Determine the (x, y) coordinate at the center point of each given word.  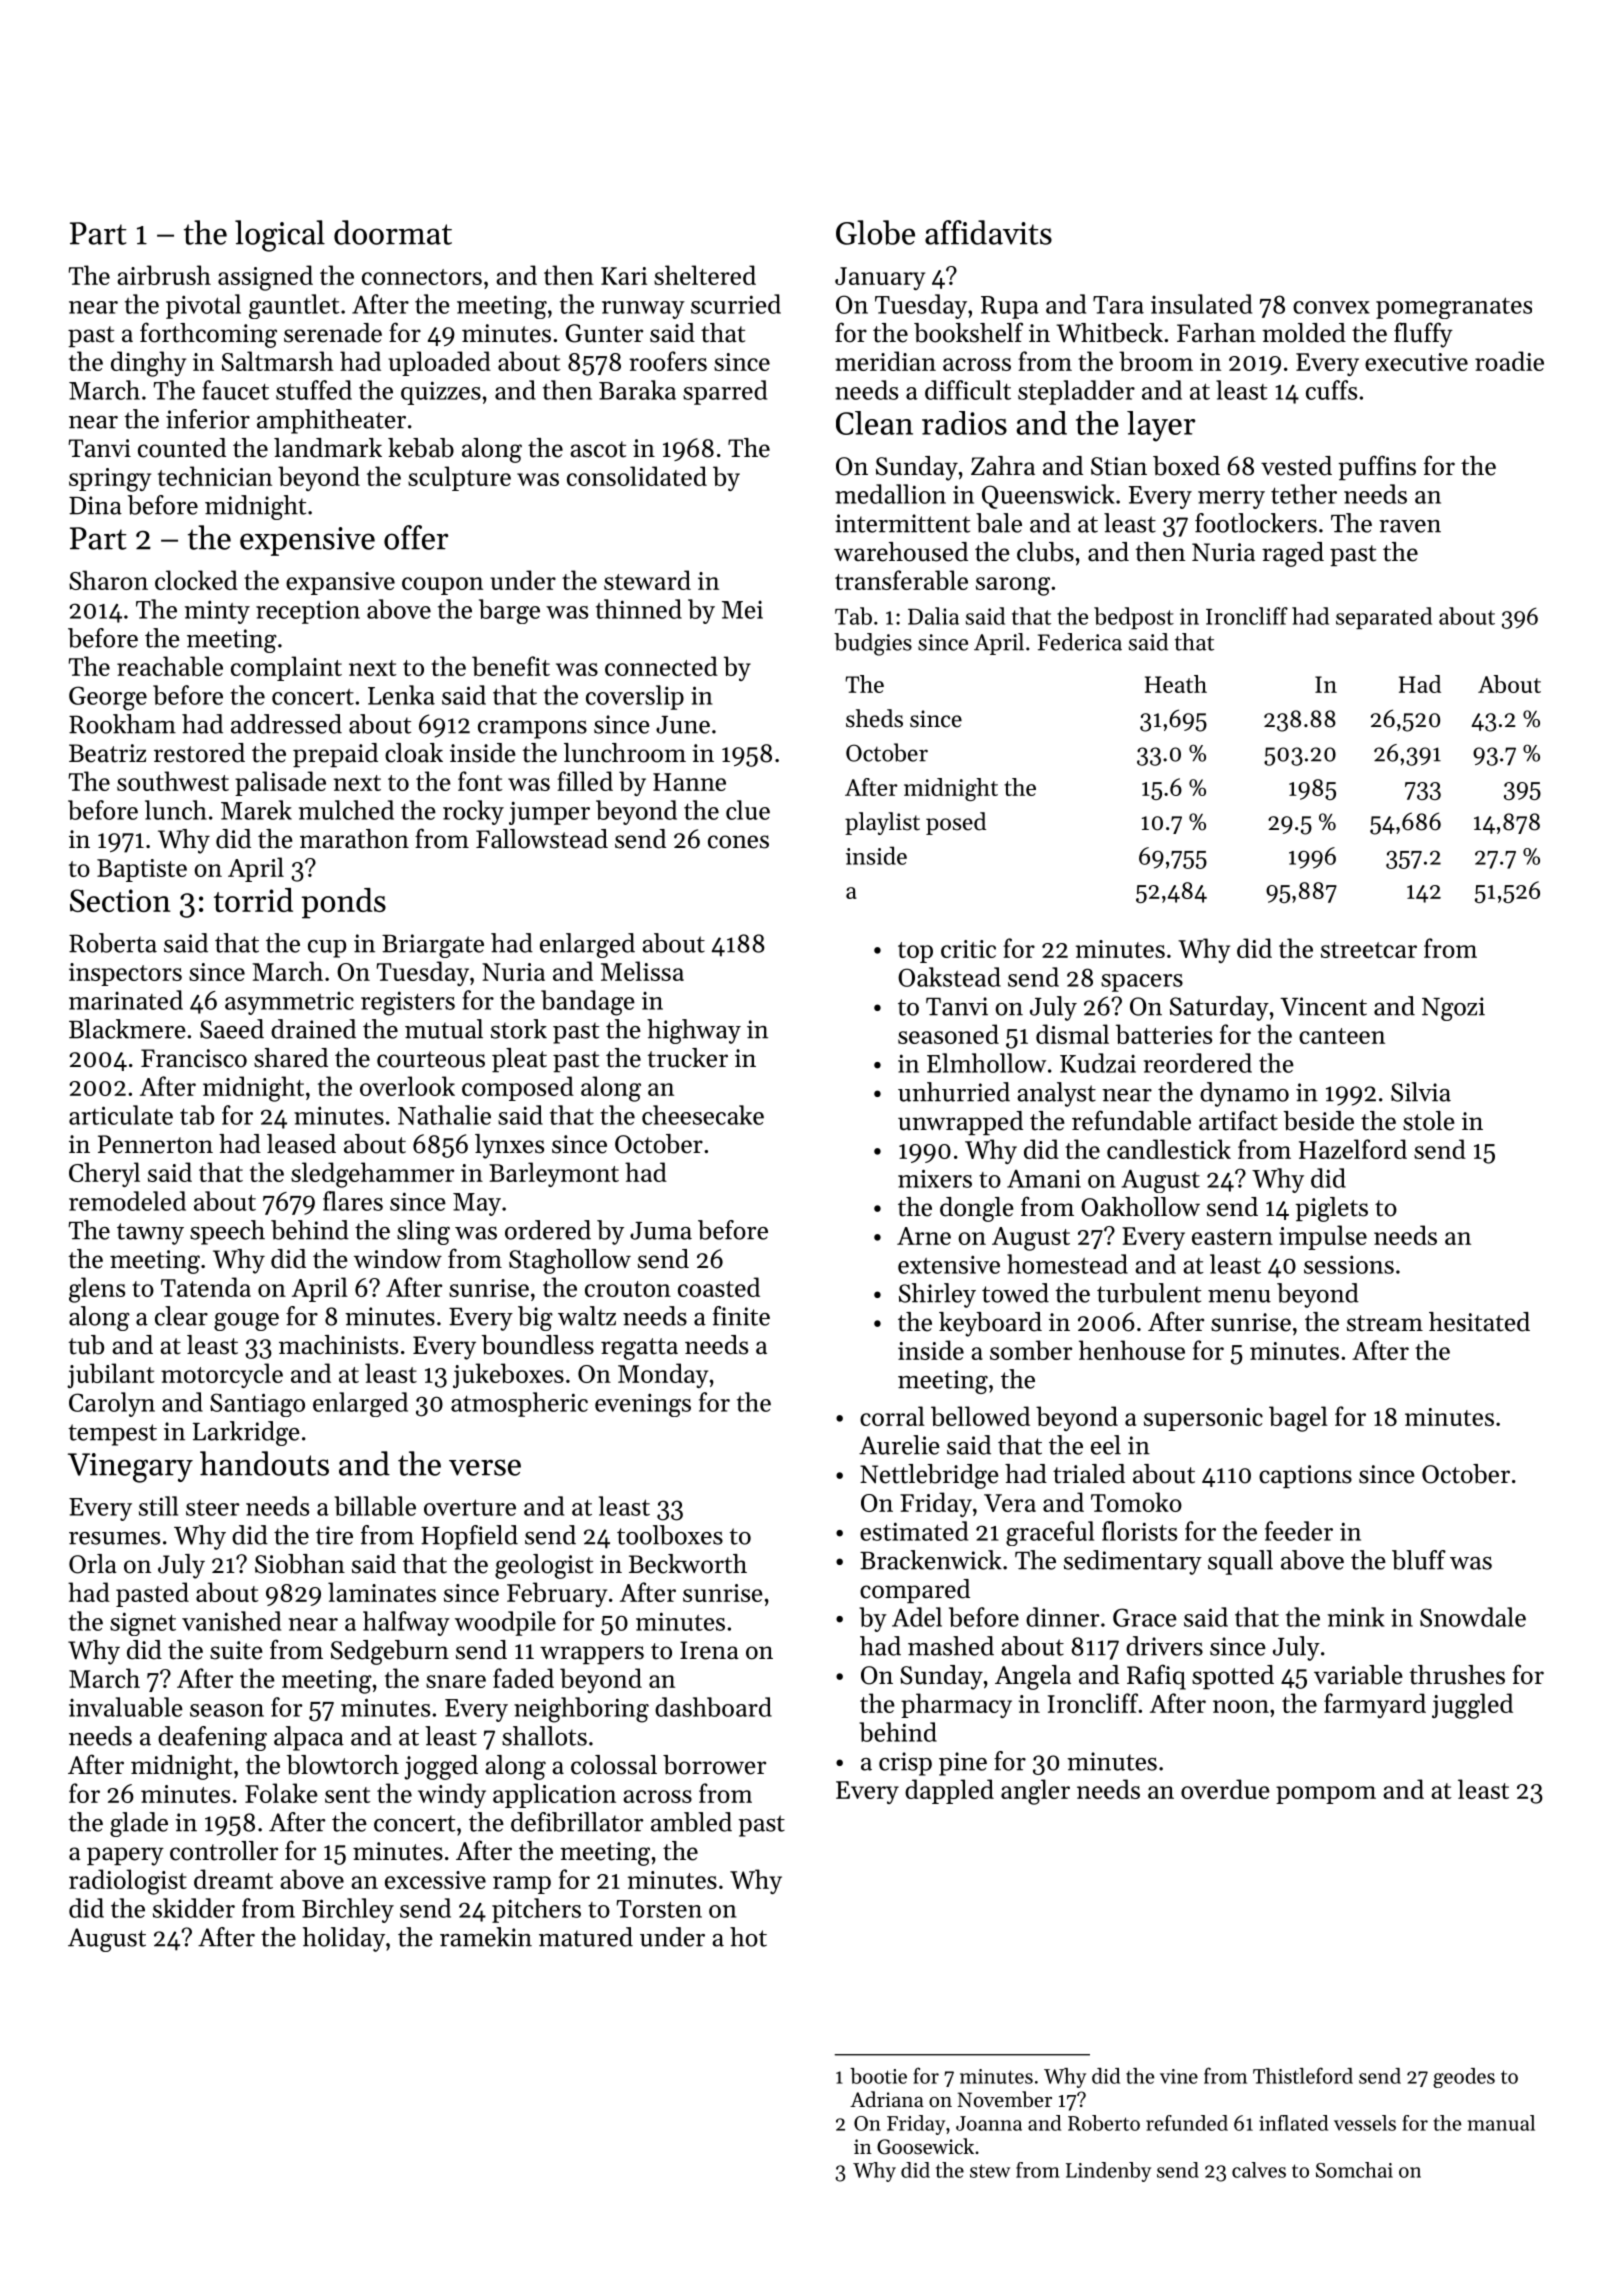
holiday (344, 1939)
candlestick (1169, 1149)
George (108, 698)
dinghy (148, 364)
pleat (519, 1060)
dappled (949, 1791)
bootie (878, 2076)
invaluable (126, 1707)
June (683, 725)
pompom (1326, 1795)
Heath (1176, 684)
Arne (924, 1236)
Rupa (1010, 307)
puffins (1377, 467)
